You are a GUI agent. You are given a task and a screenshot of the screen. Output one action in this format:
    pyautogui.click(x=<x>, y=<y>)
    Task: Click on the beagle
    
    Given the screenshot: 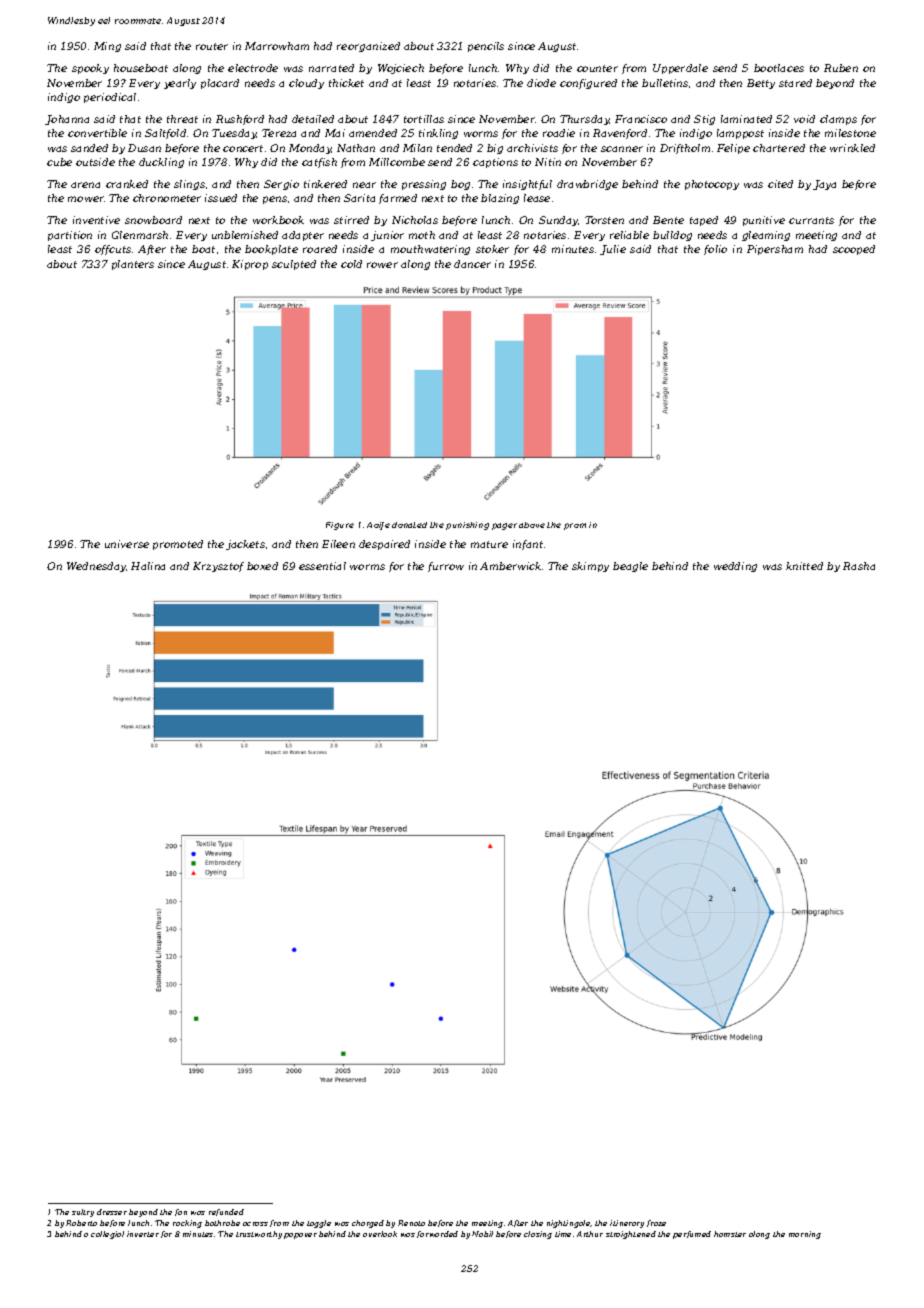 What is the action you would take?
    pyautogui.click(x=630, y=567)
